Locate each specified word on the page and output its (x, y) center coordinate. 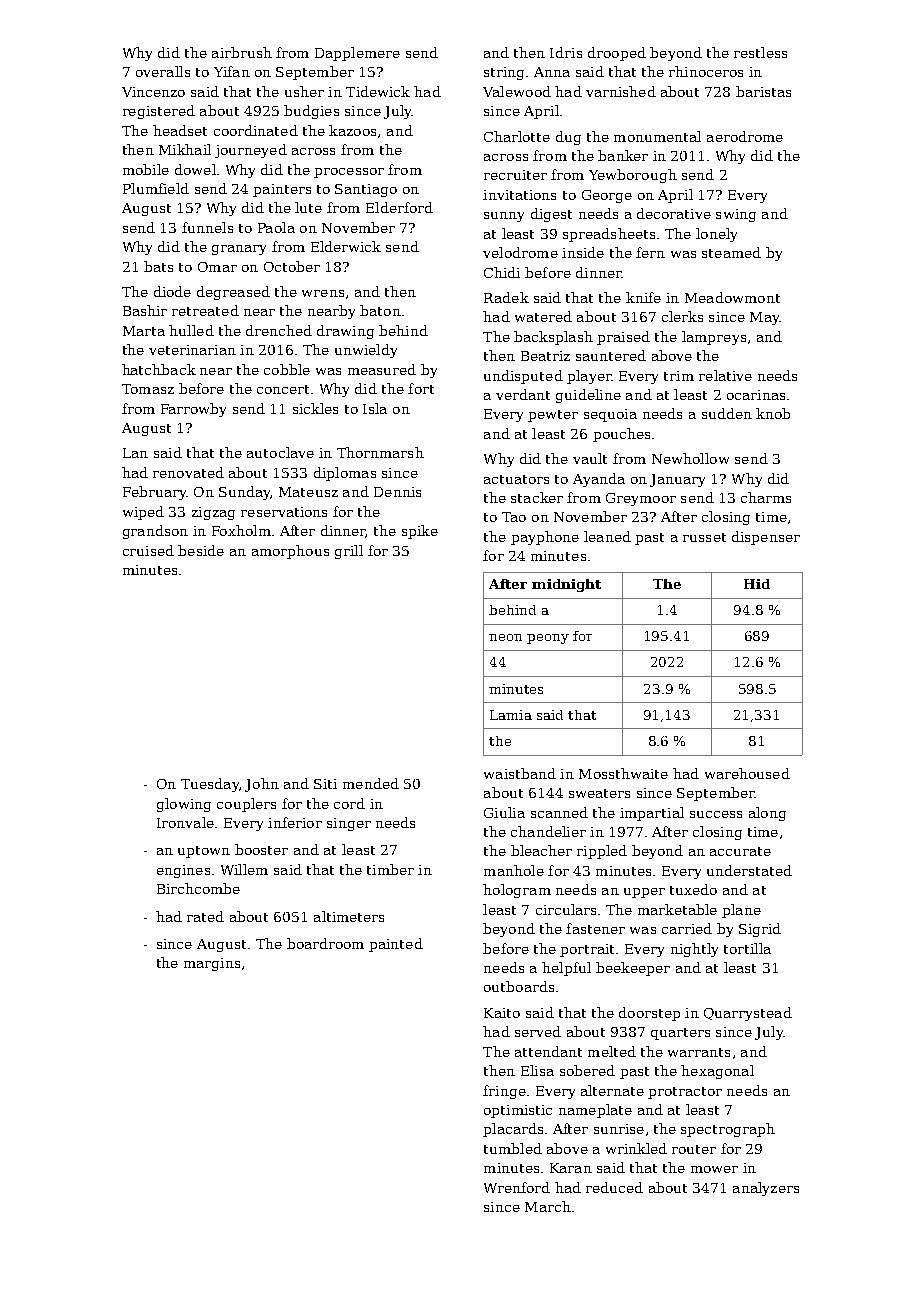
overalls (163, 71)
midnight (566, 585)
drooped (617, 54)
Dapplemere (357, 54)
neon (505, 637)
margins (212, 964)
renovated (188, 472)
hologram (517, 891)
